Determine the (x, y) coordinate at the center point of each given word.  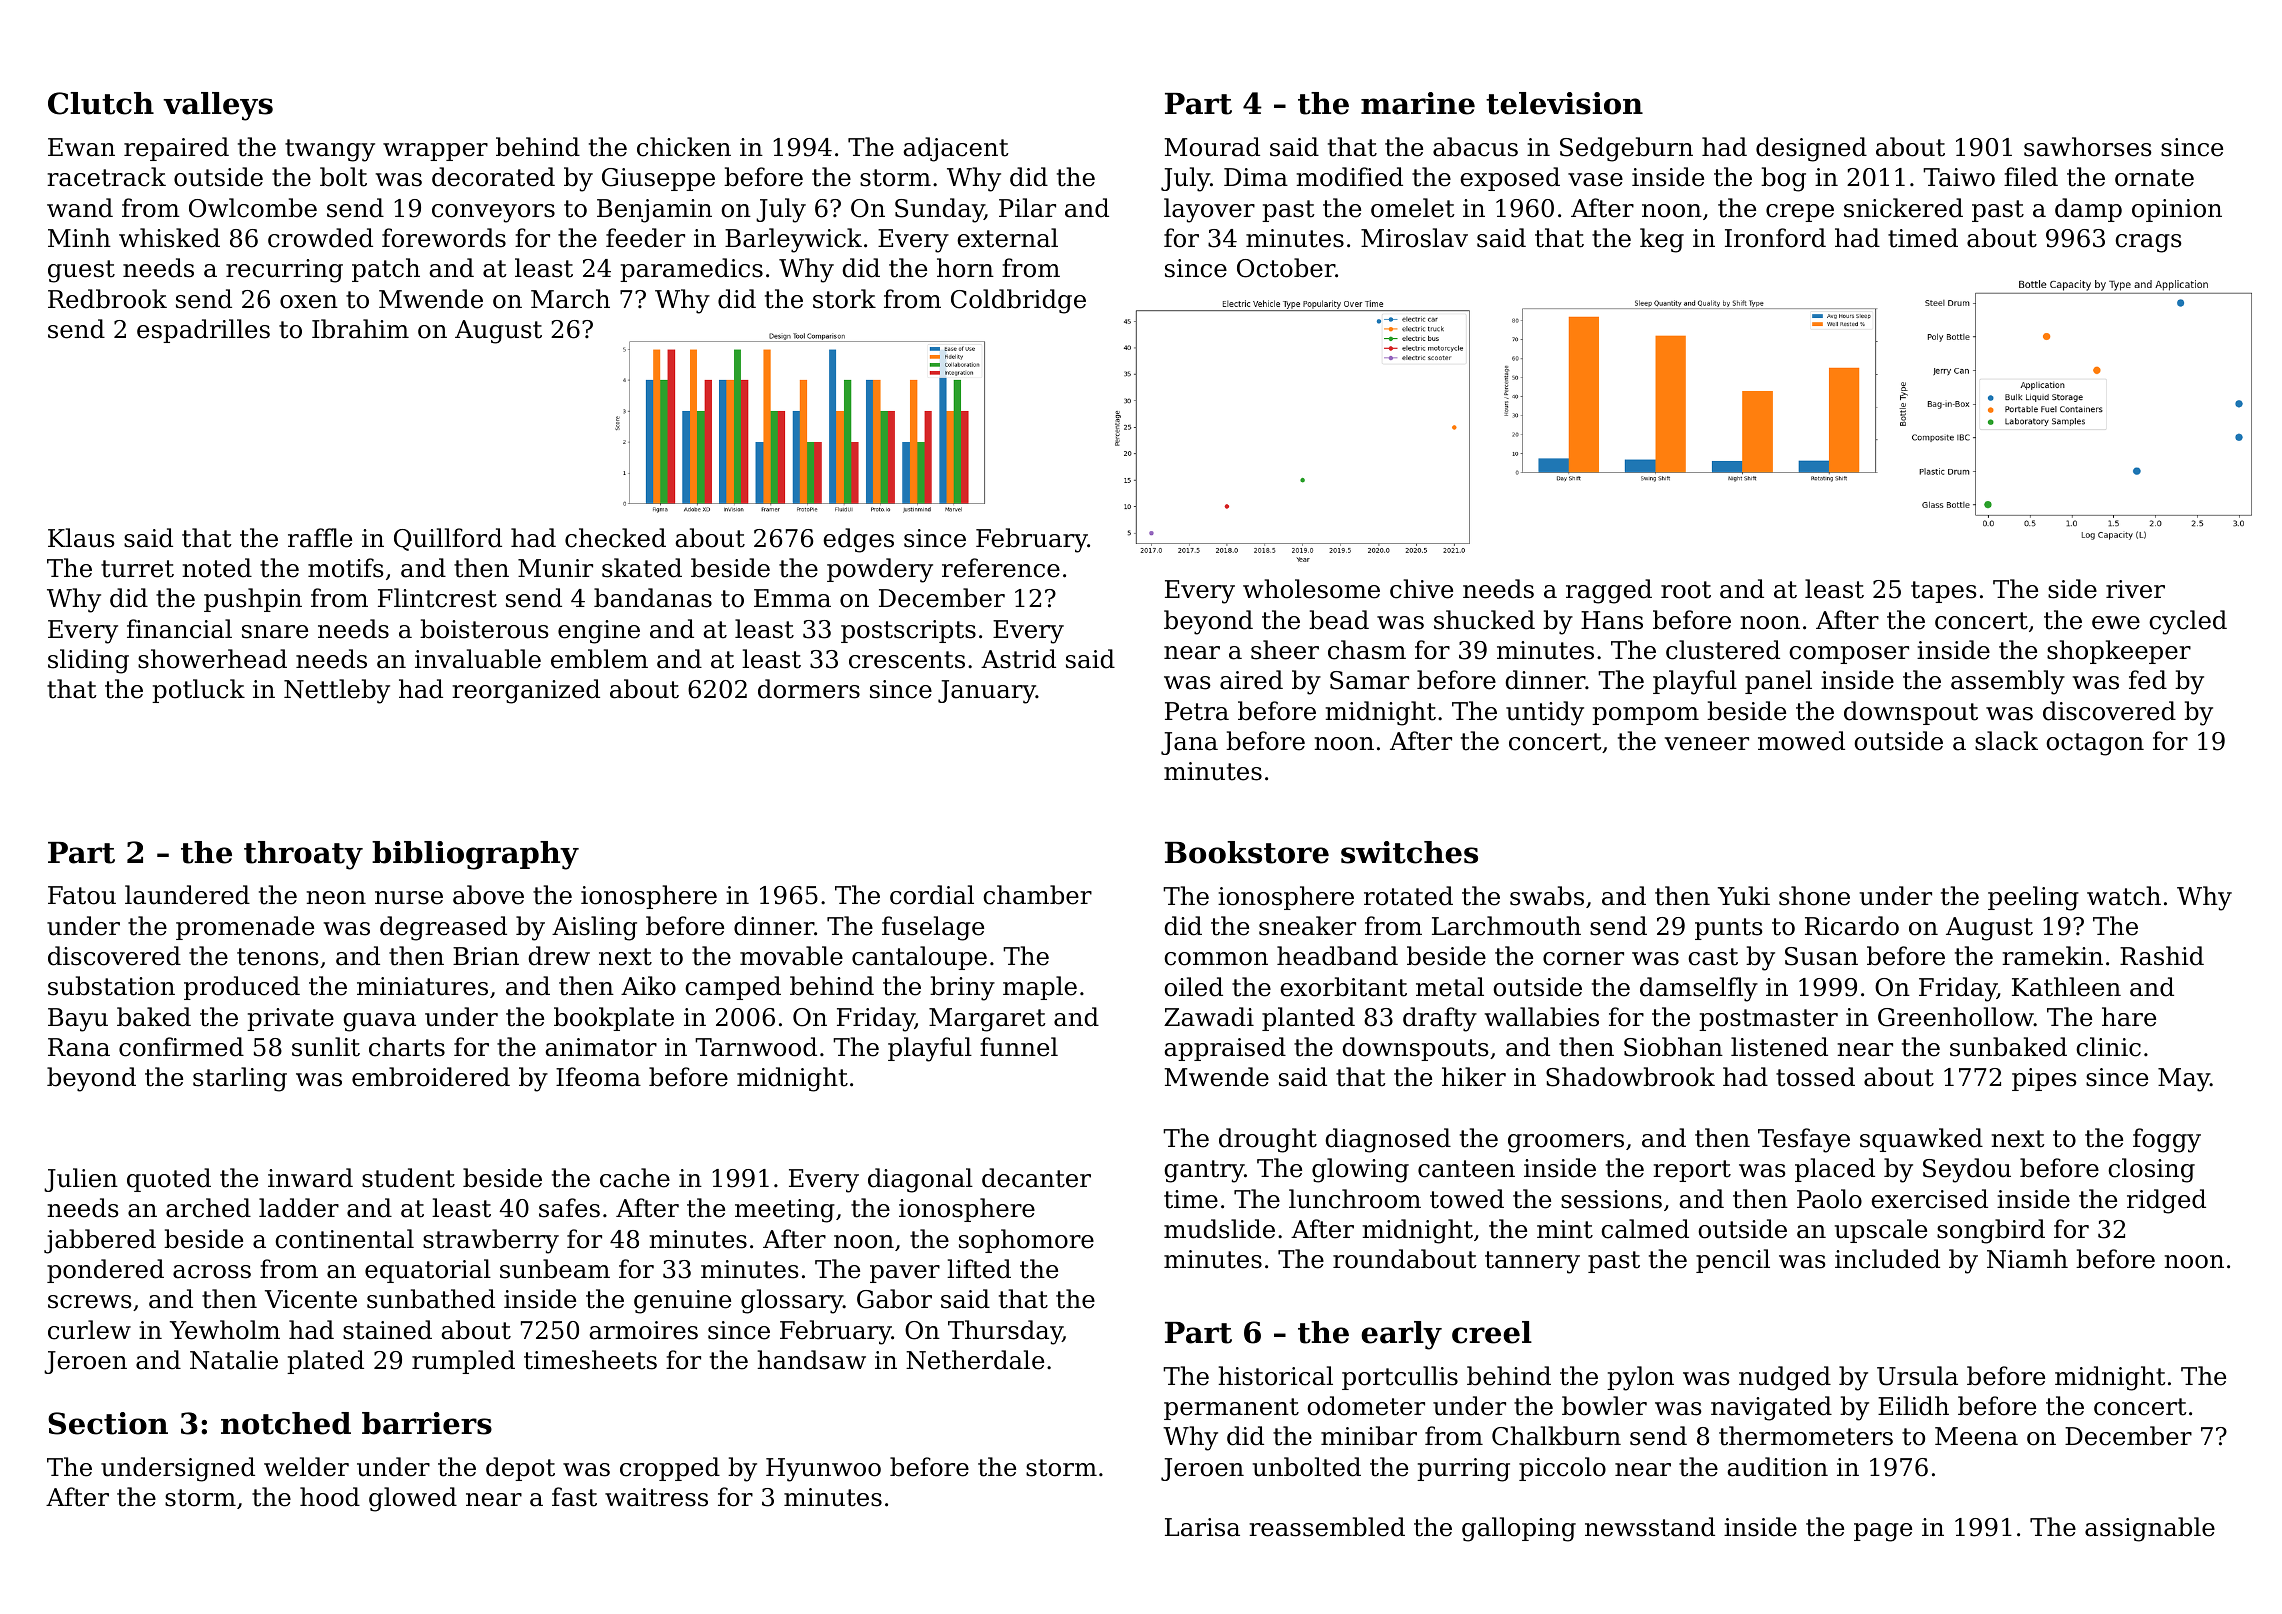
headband (1337, 956)
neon (336, 898)
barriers (427, 1423)
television (1564, 103)
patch (386, 270)
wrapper (435, 152)
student (408, 1178)
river (2135, 589)
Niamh (2027, 1259)
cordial (932, 895)
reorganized (526, 691)
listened (1779, 1047)
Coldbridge (1018, 301)
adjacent (956, 149)
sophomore (1026, 1241)
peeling (2033, 898)
